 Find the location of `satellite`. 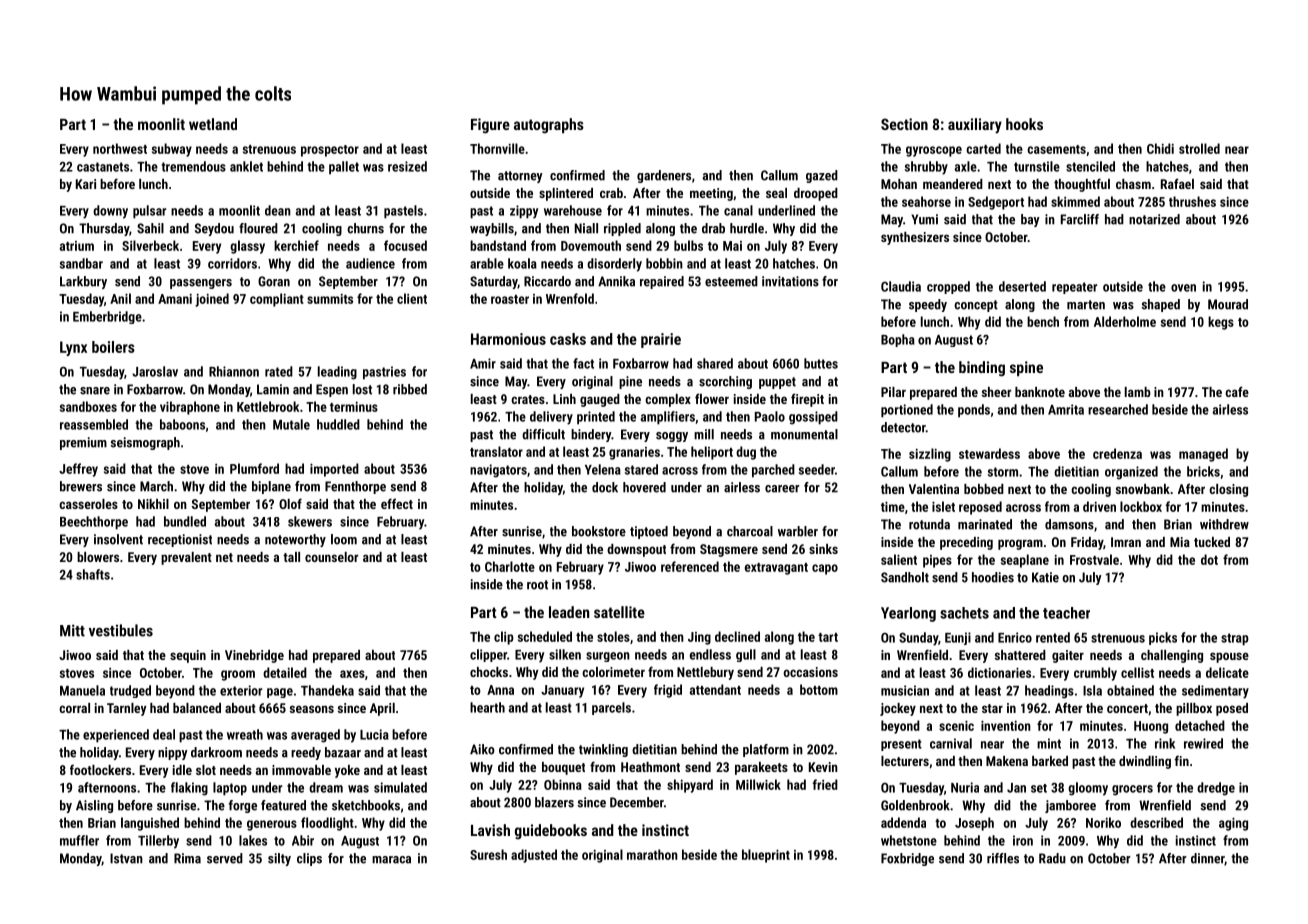

satellite is located at coordinates (619, 612).
